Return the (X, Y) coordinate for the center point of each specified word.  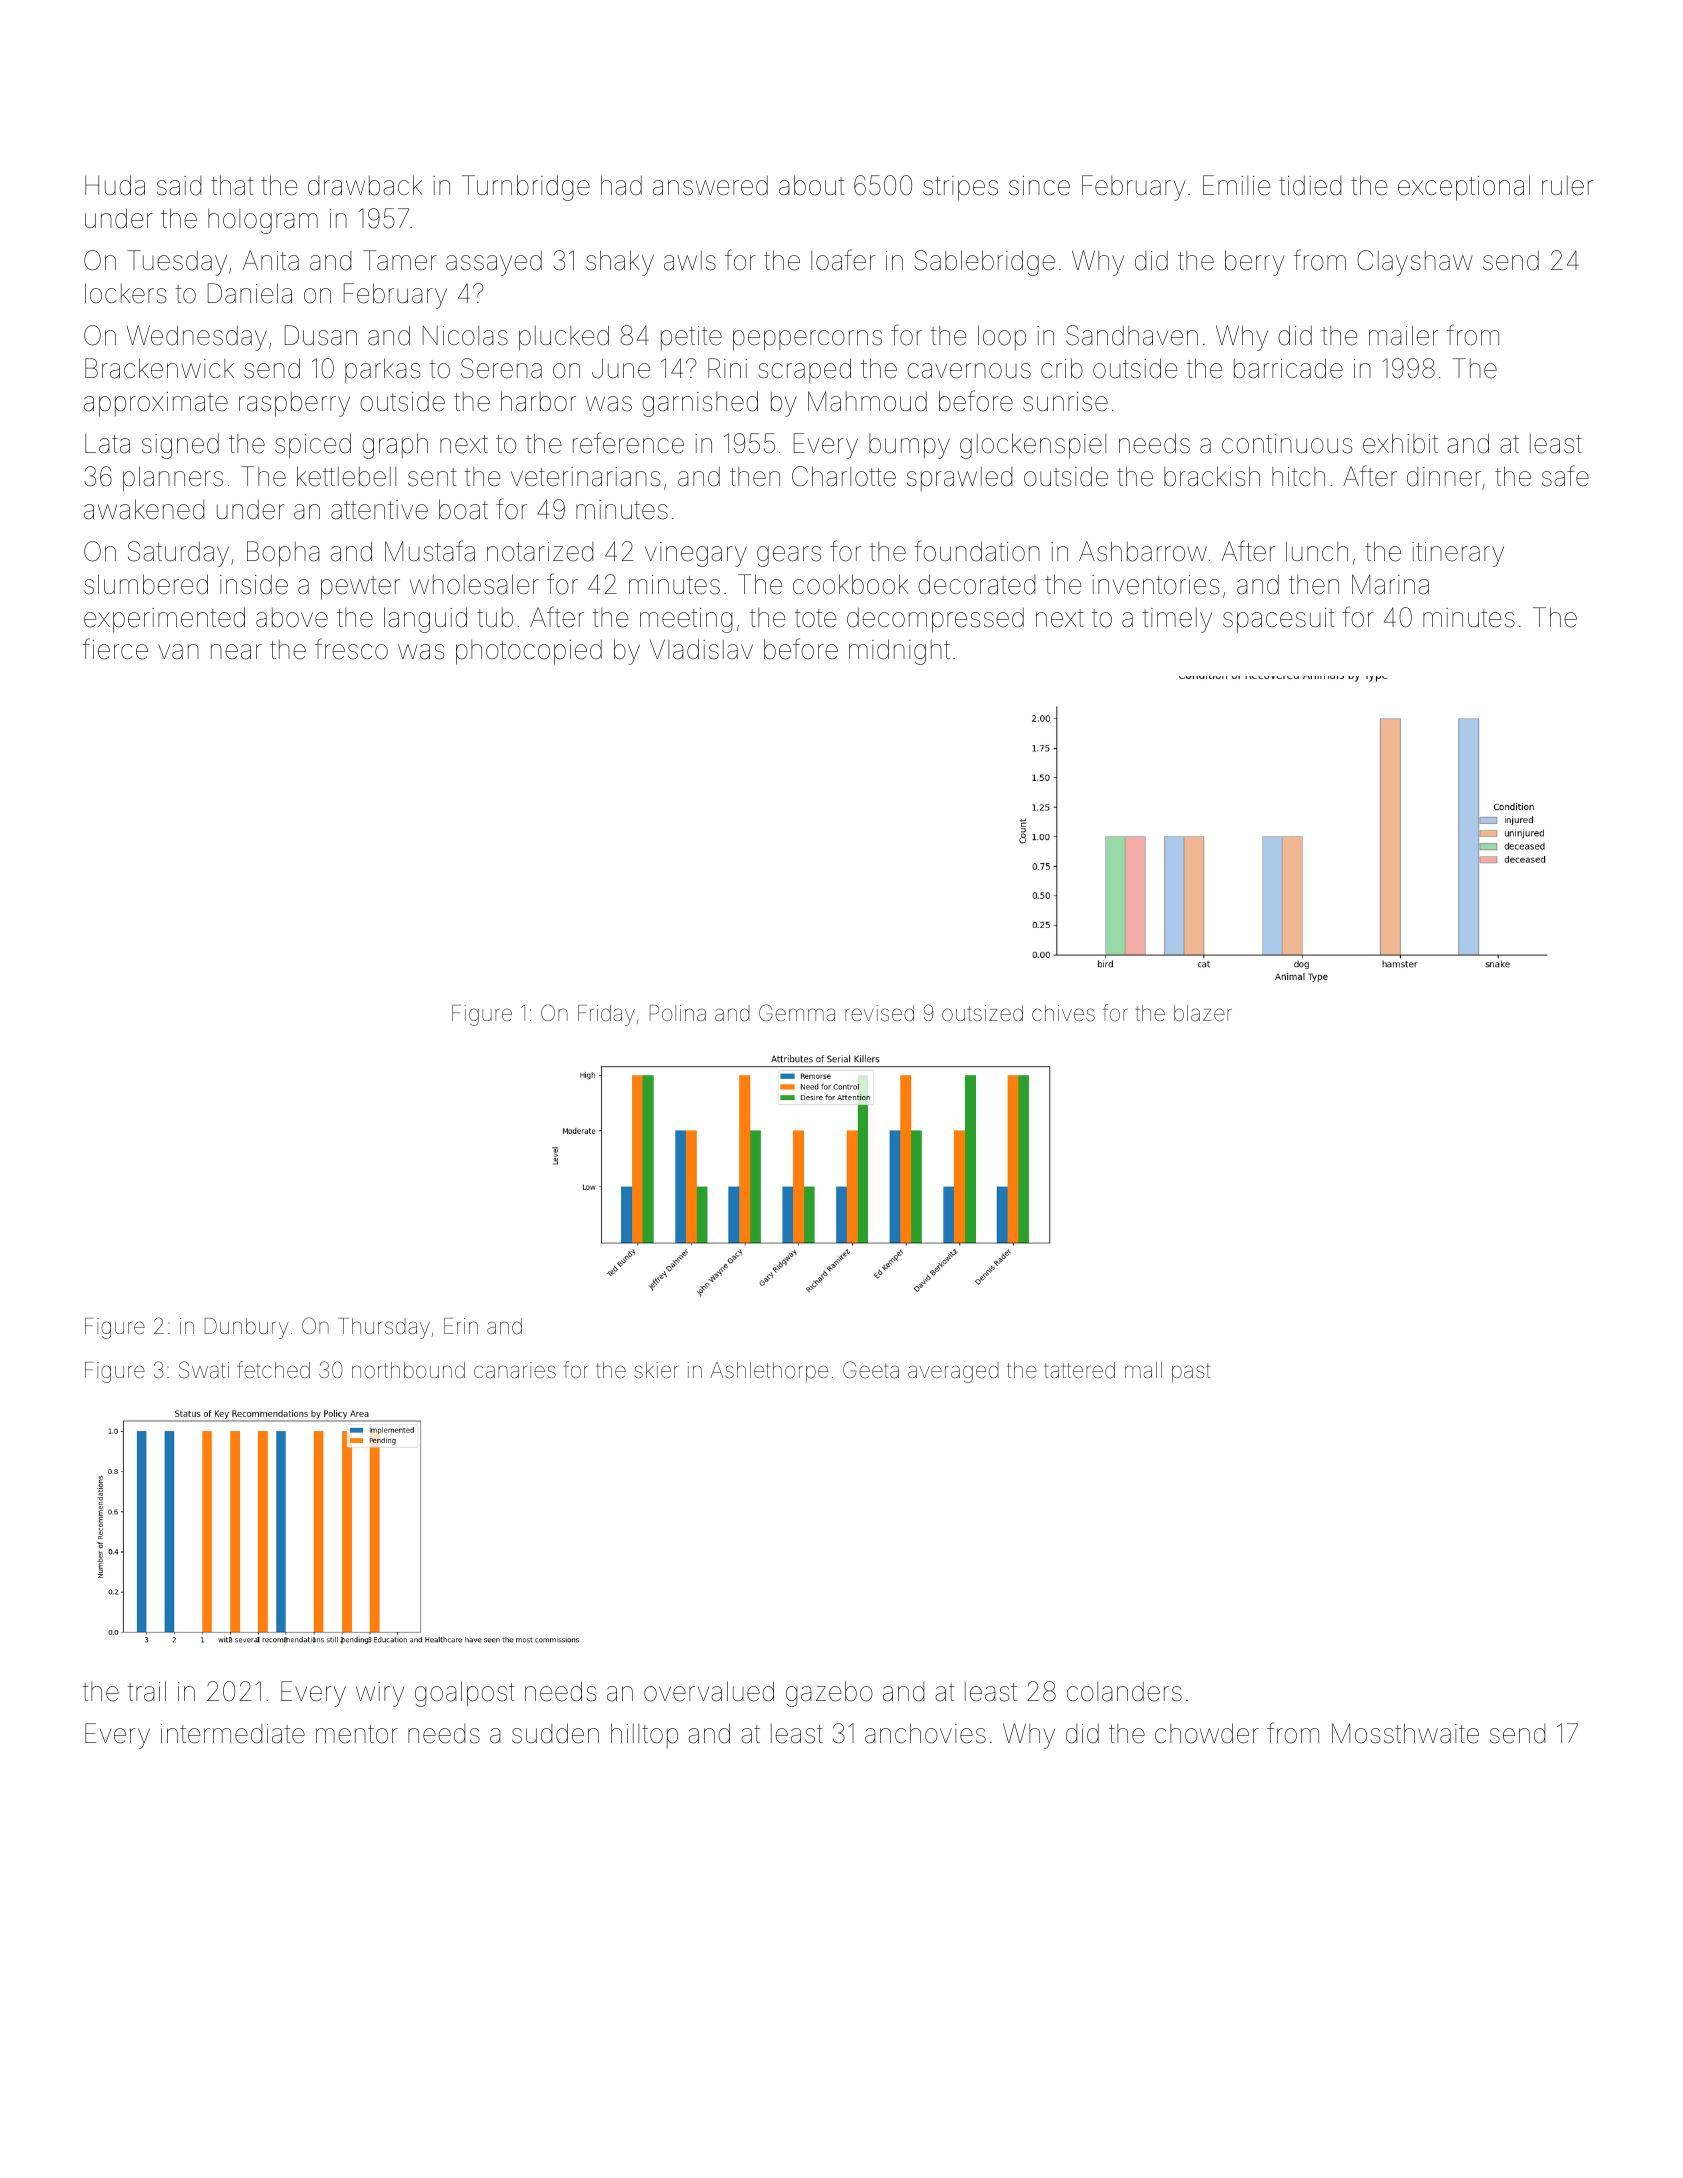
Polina (678, 1013)
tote (815, 618)
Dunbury (247, 1328)
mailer (1404, 335)
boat (463, 509)
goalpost (465, 1694)
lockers (125, 293)
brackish (1212, 476)
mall (1143, 1370)
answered (710, 186)
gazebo (829, 1694)
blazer (1203, 1013)
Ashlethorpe (769, 1372)
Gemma (797, 1013)
